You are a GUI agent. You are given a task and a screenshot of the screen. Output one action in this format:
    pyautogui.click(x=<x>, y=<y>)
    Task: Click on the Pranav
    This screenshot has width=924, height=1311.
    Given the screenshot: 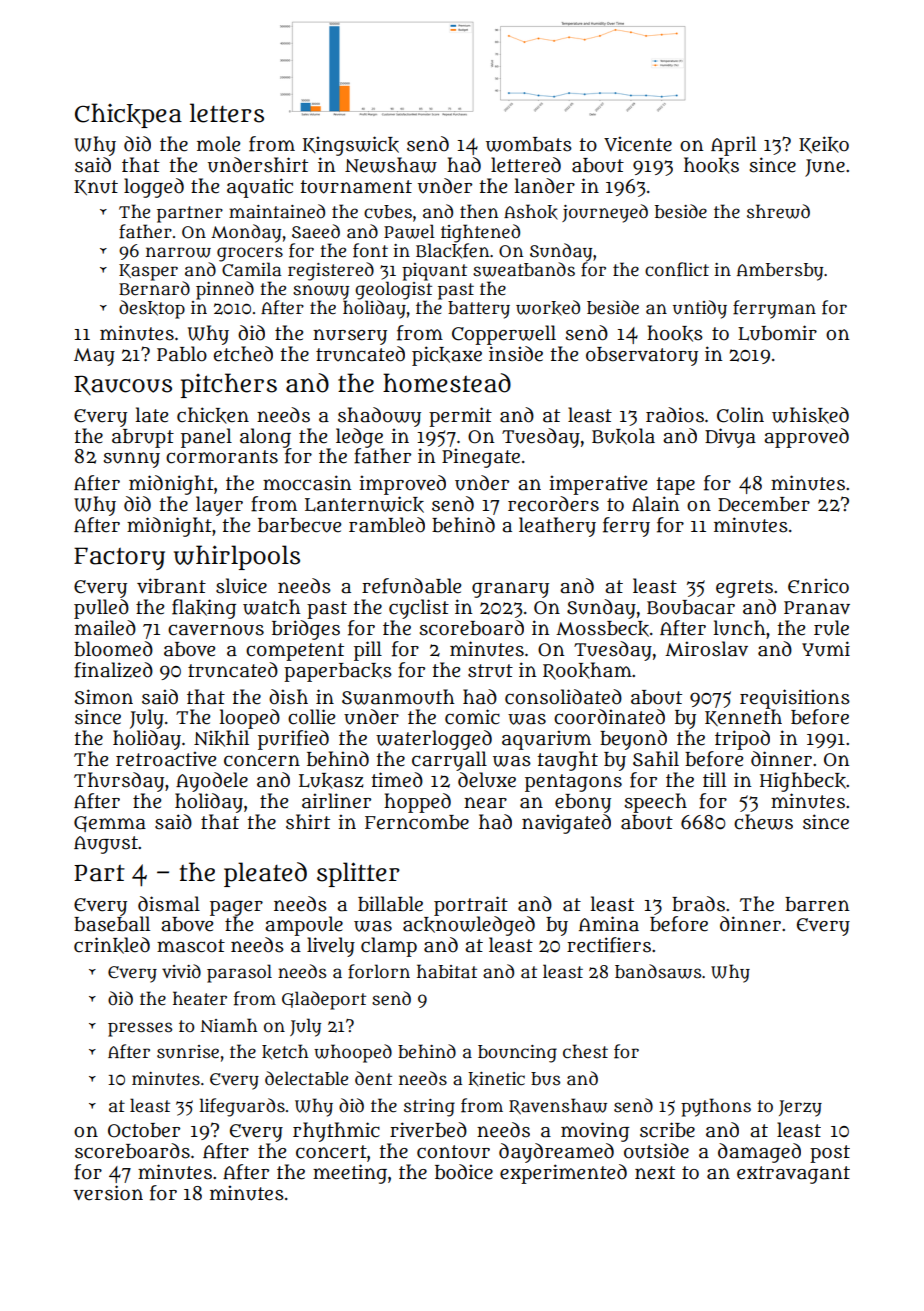 What is the action you would take?
    pyautogui.click(x=817, y=608)
